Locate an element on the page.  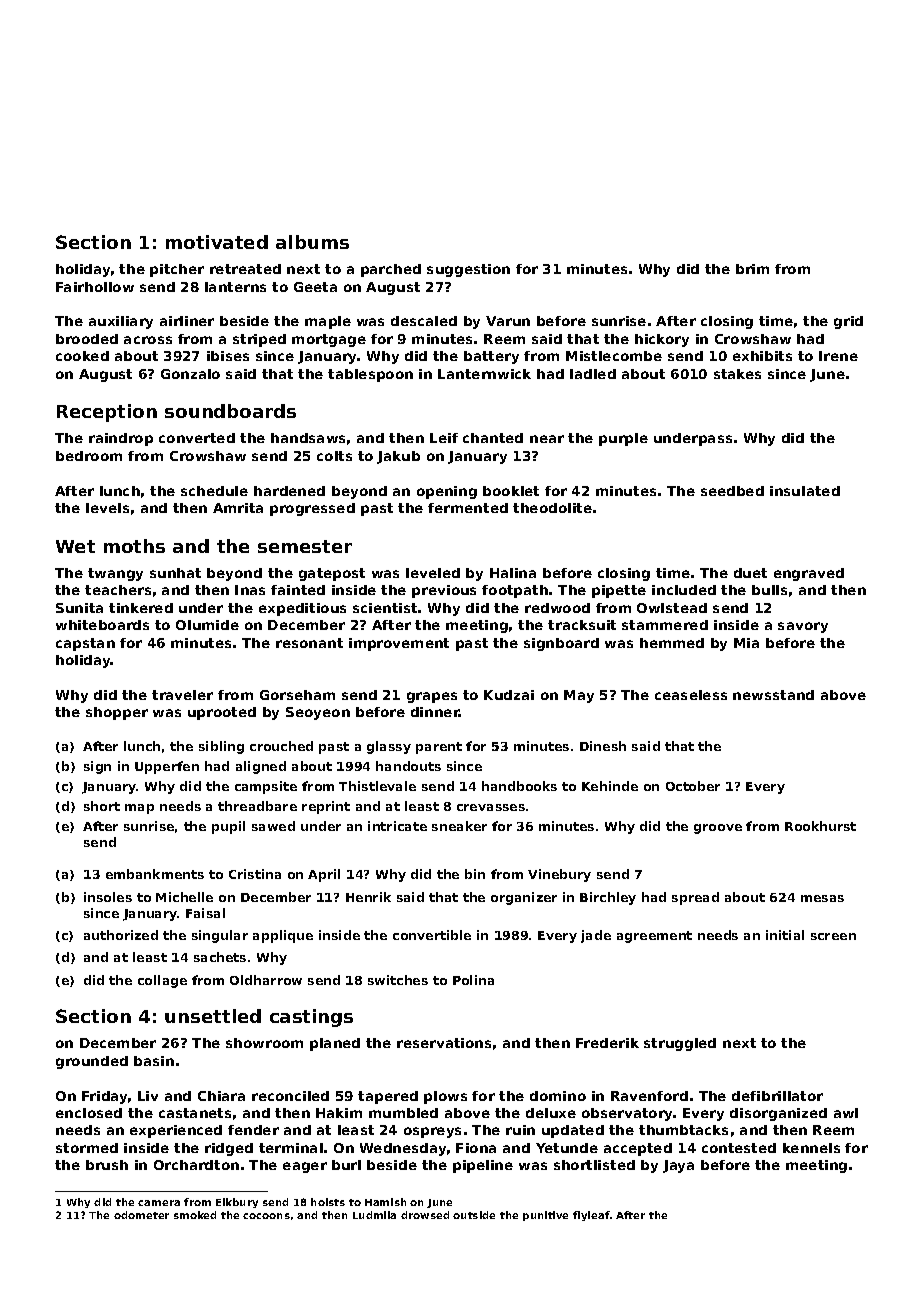
sneaker is located at coordinates (459, 826).
